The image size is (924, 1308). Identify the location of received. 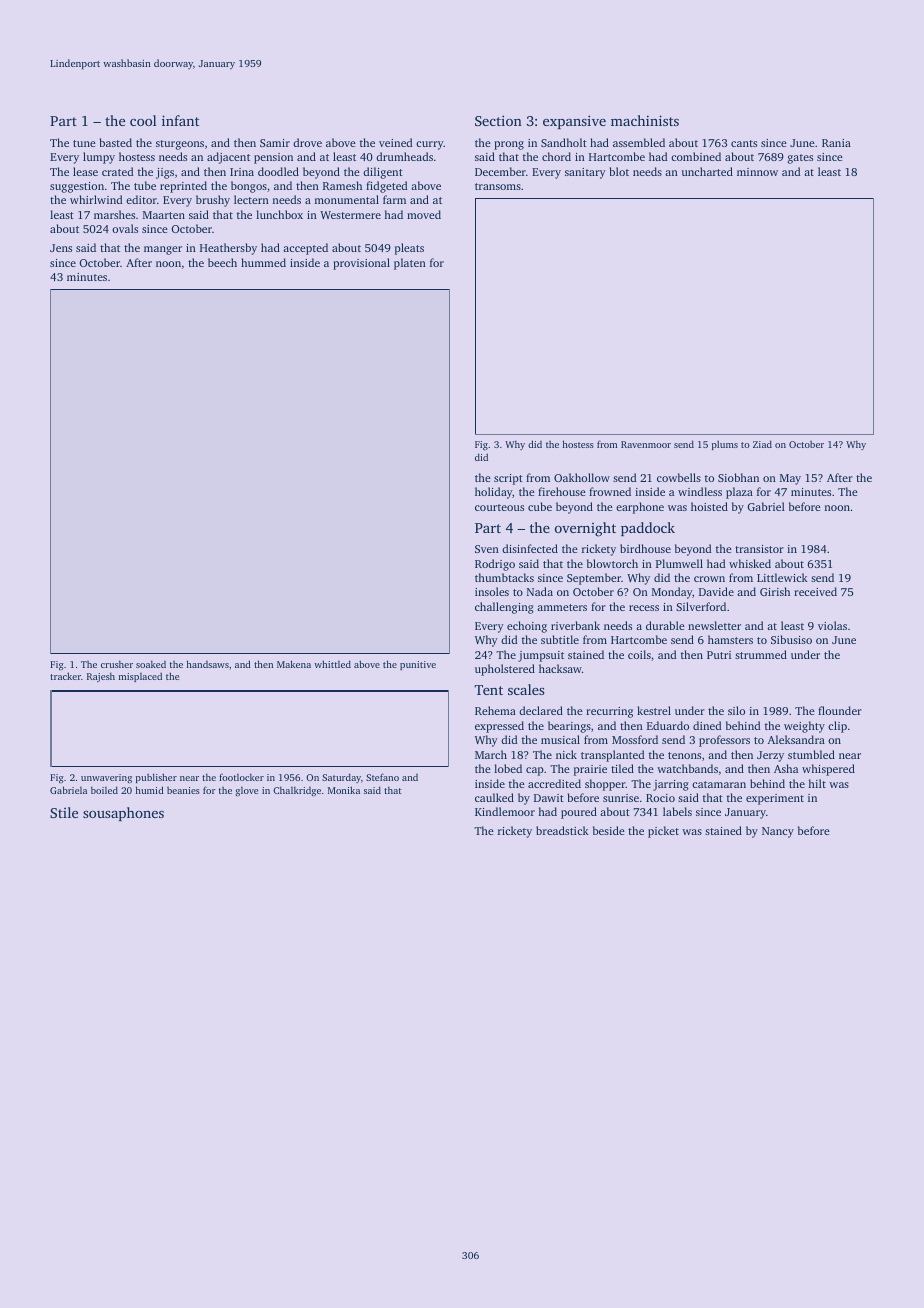
(815, 591).
